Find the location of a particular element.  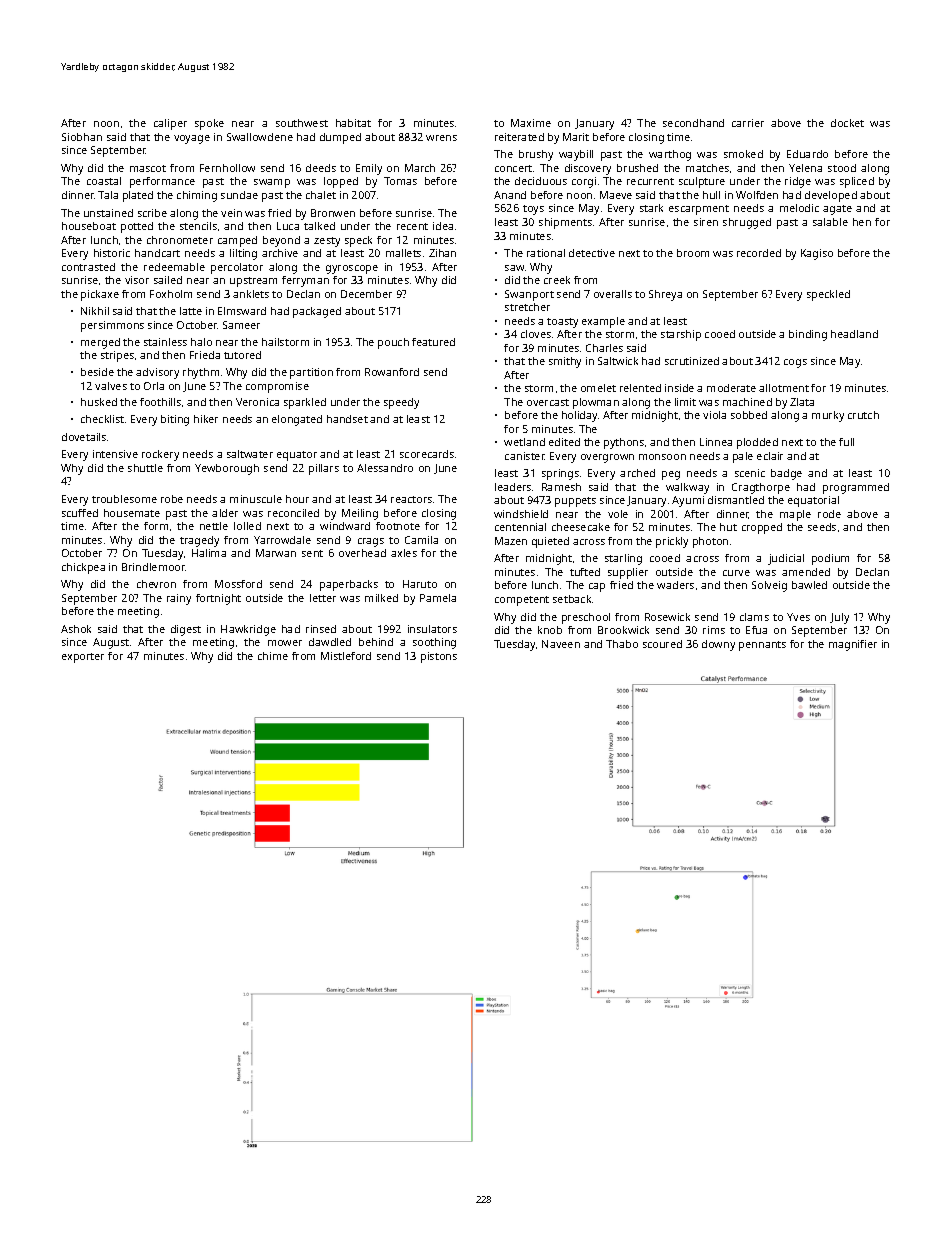

chime is located at coordinates (273, 656).
